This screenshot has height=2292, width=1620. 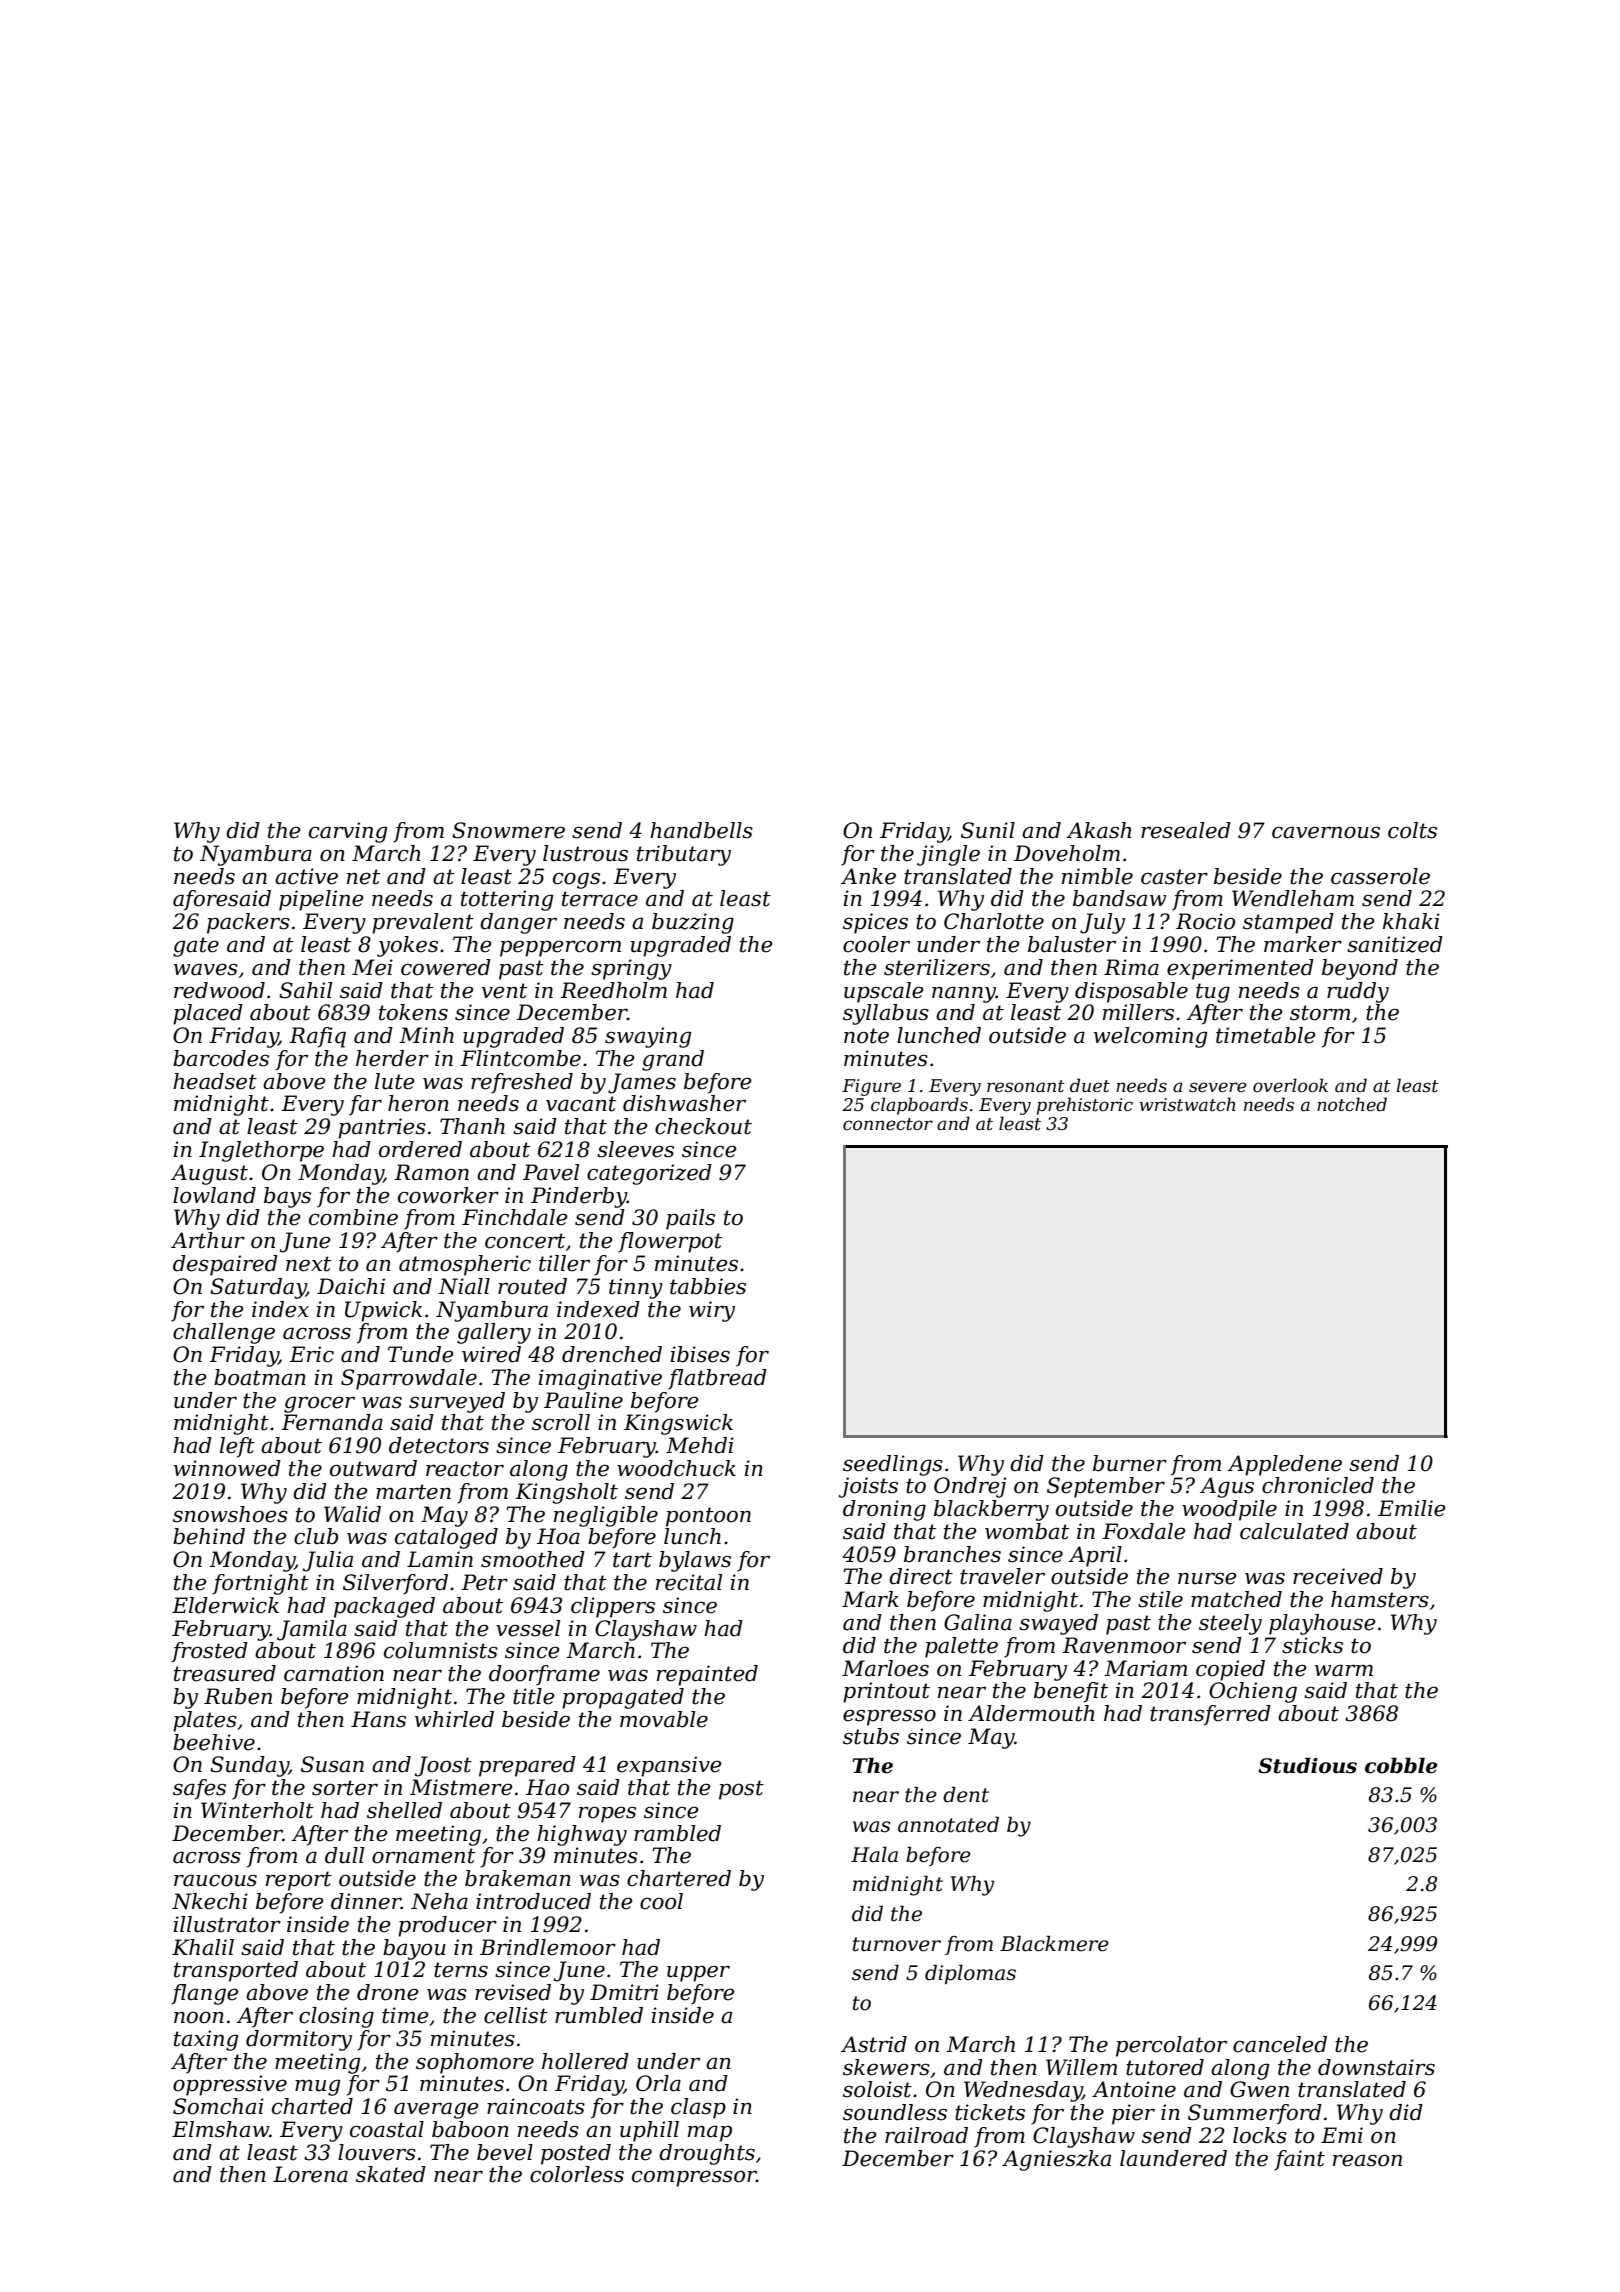 What do you see at coordinates (457, 1402) in the screenshot?
I see `surveyed` at bounding box center [457, 1402].
